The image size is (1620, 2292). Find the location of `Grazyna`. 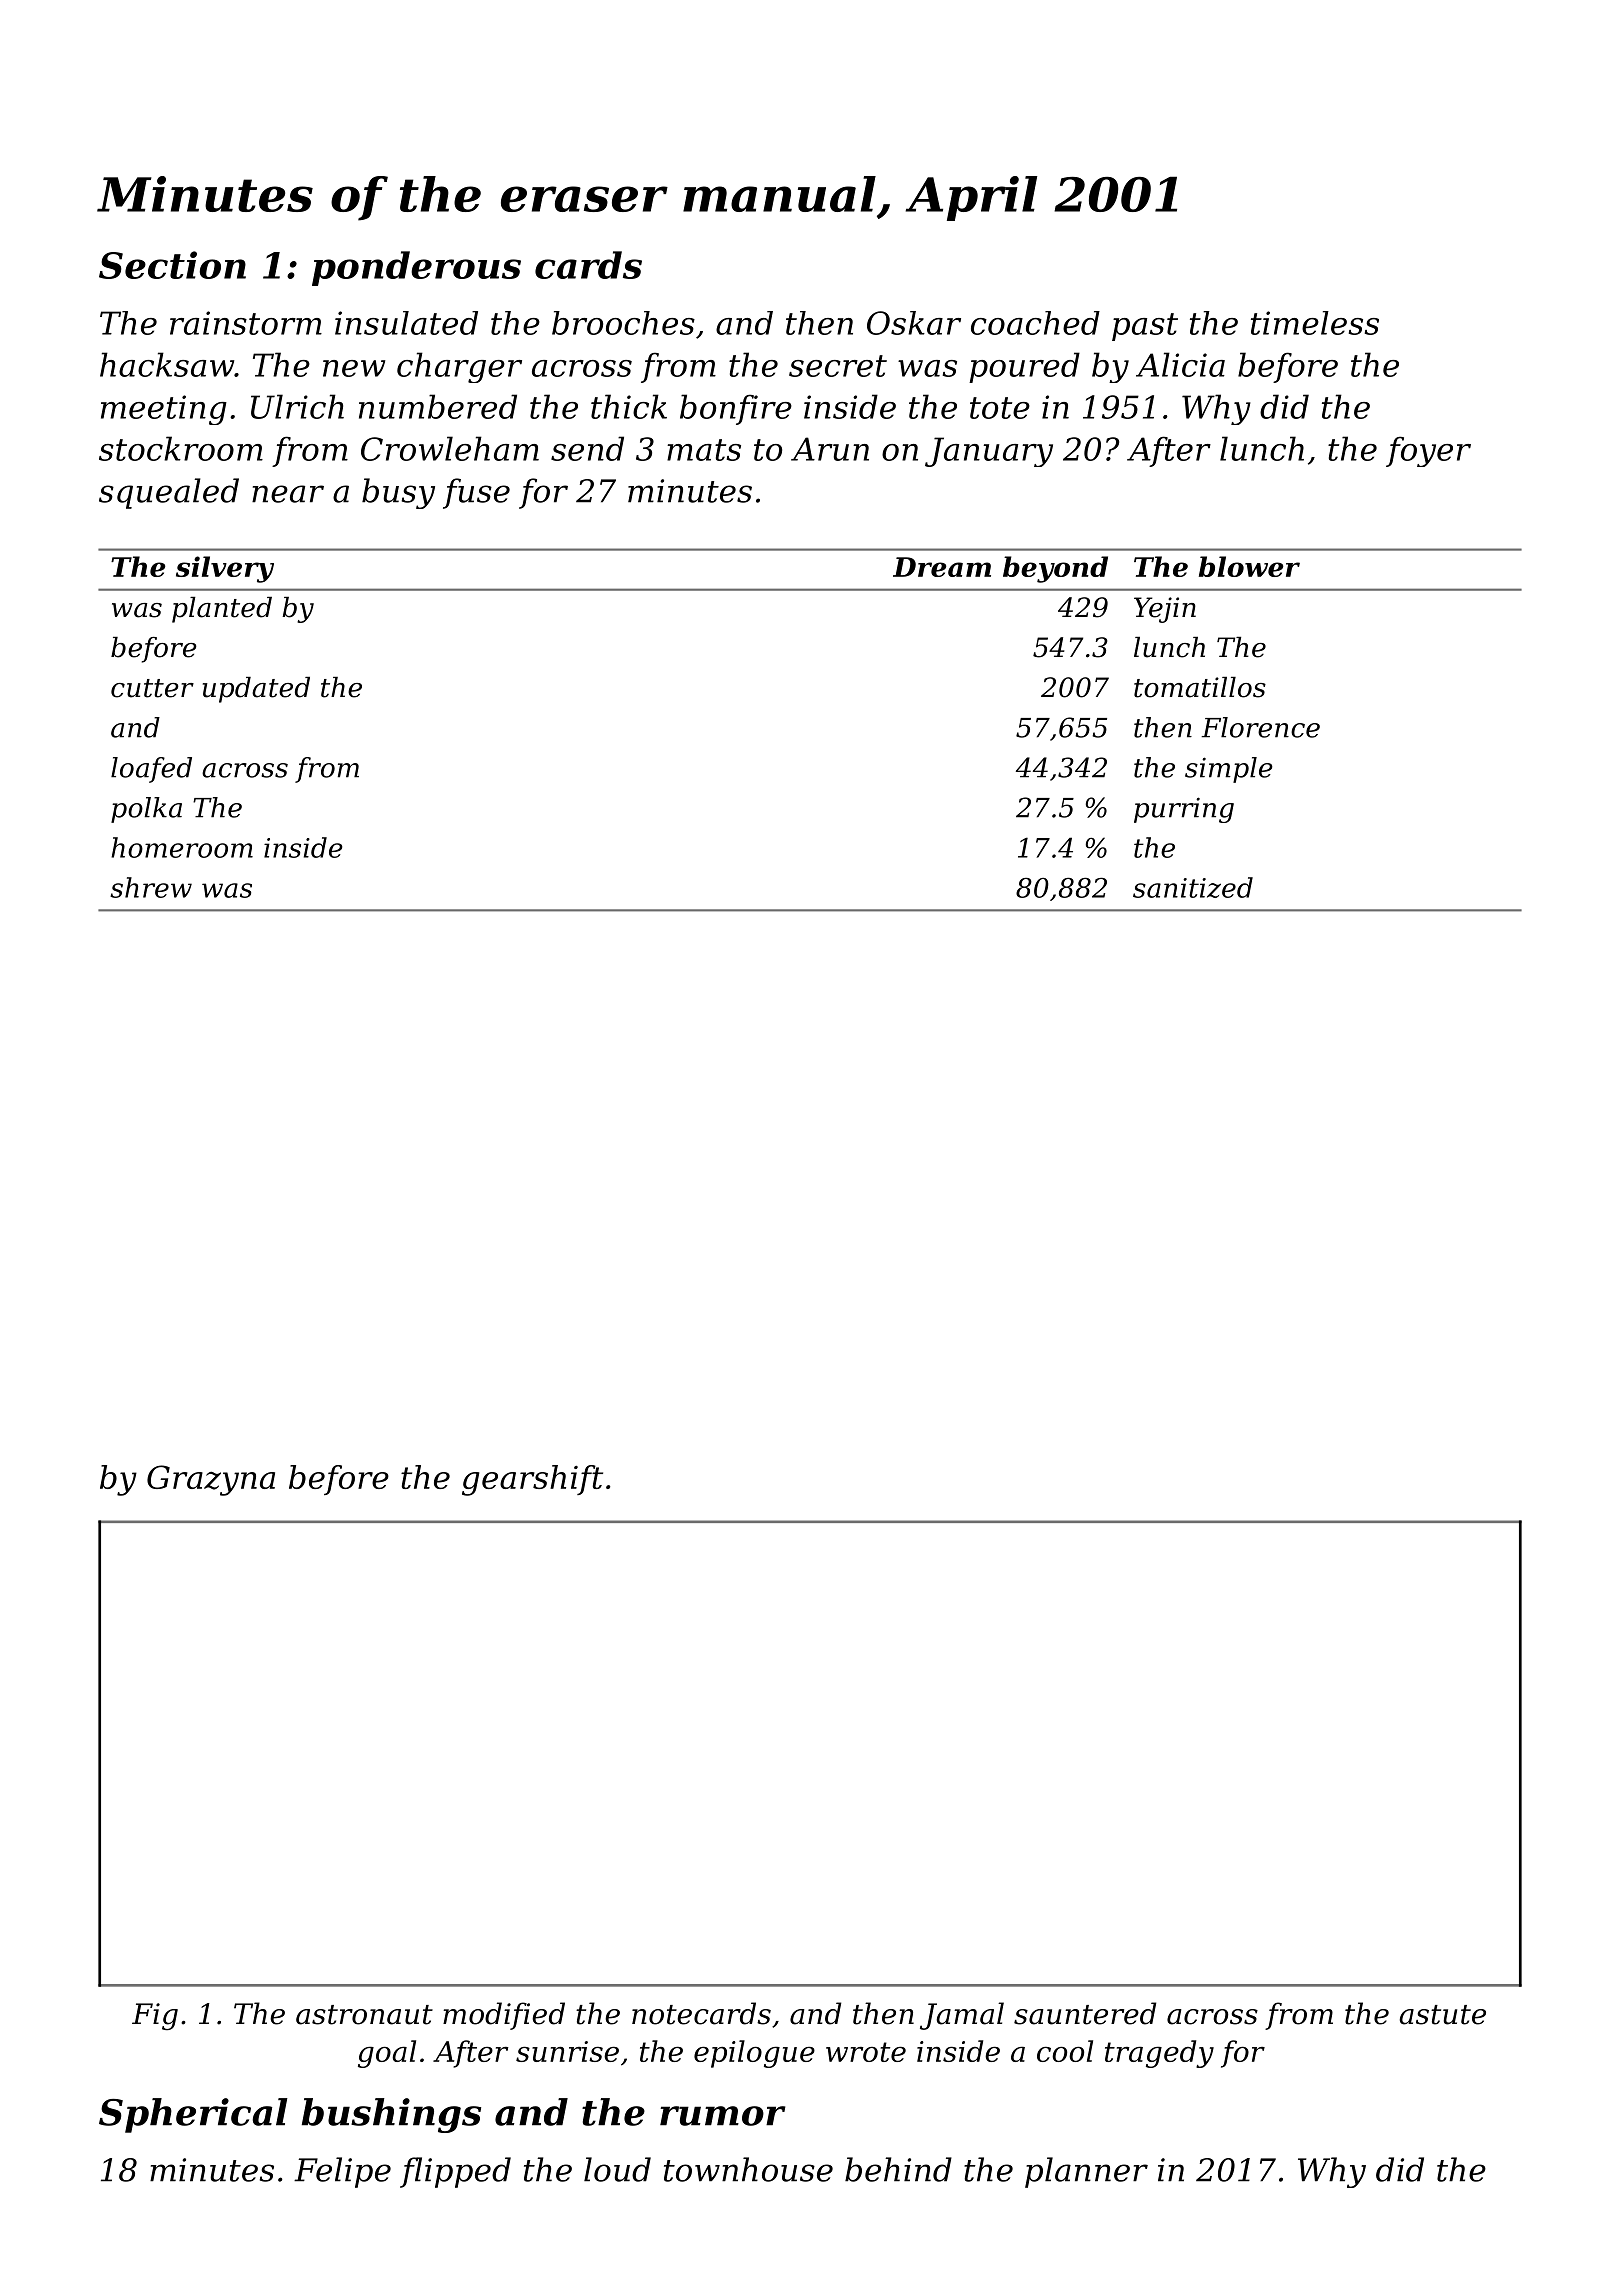

Grazyna is located at coordinates (211, 1480).
